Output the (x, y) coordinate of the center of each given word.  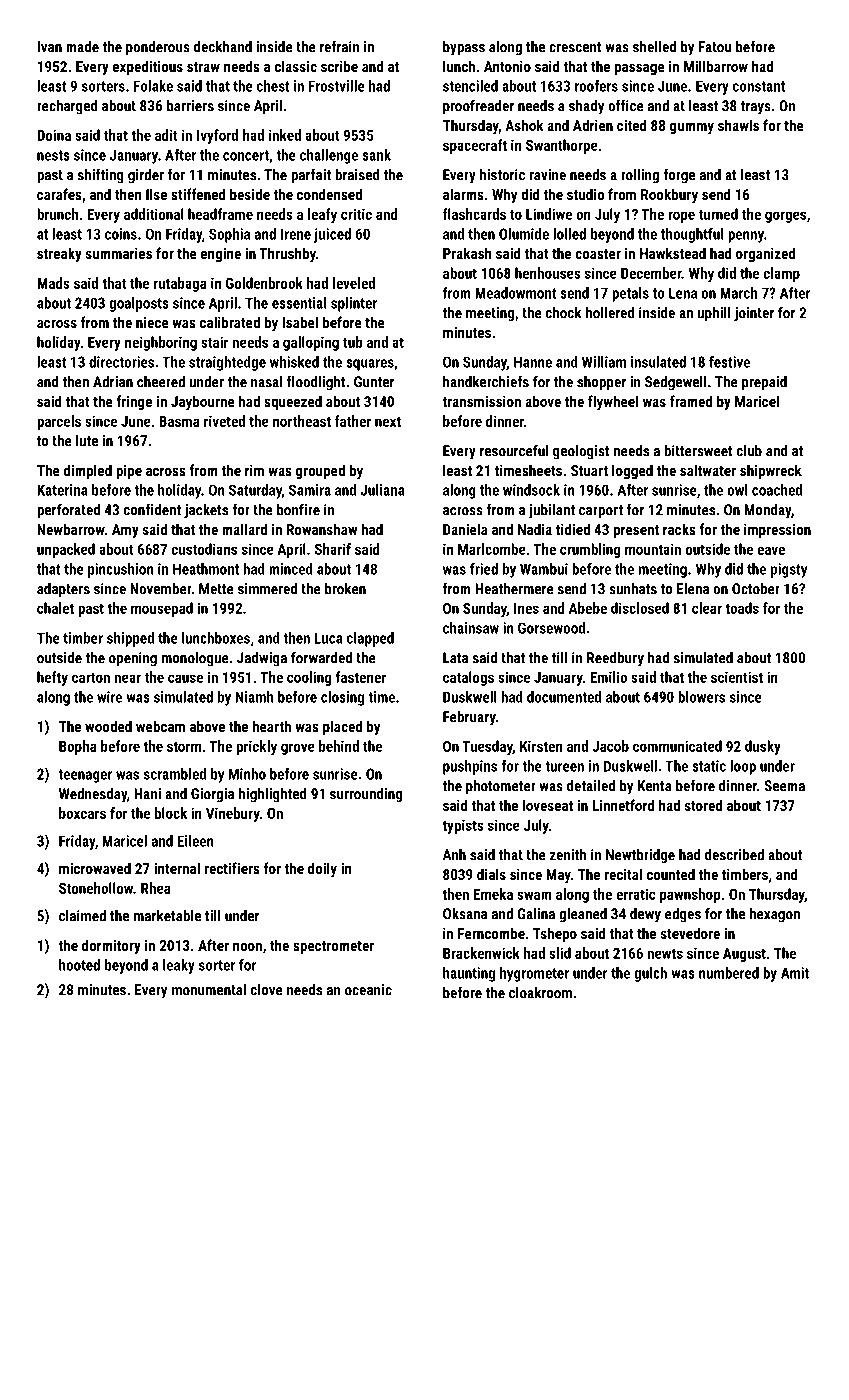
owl (737, 490)
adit (166, 135)
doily (322, 869)
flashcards (474, 214)
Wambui (544, 569)
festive (729, 362)
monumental (209, 990)
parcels (59, 422)
